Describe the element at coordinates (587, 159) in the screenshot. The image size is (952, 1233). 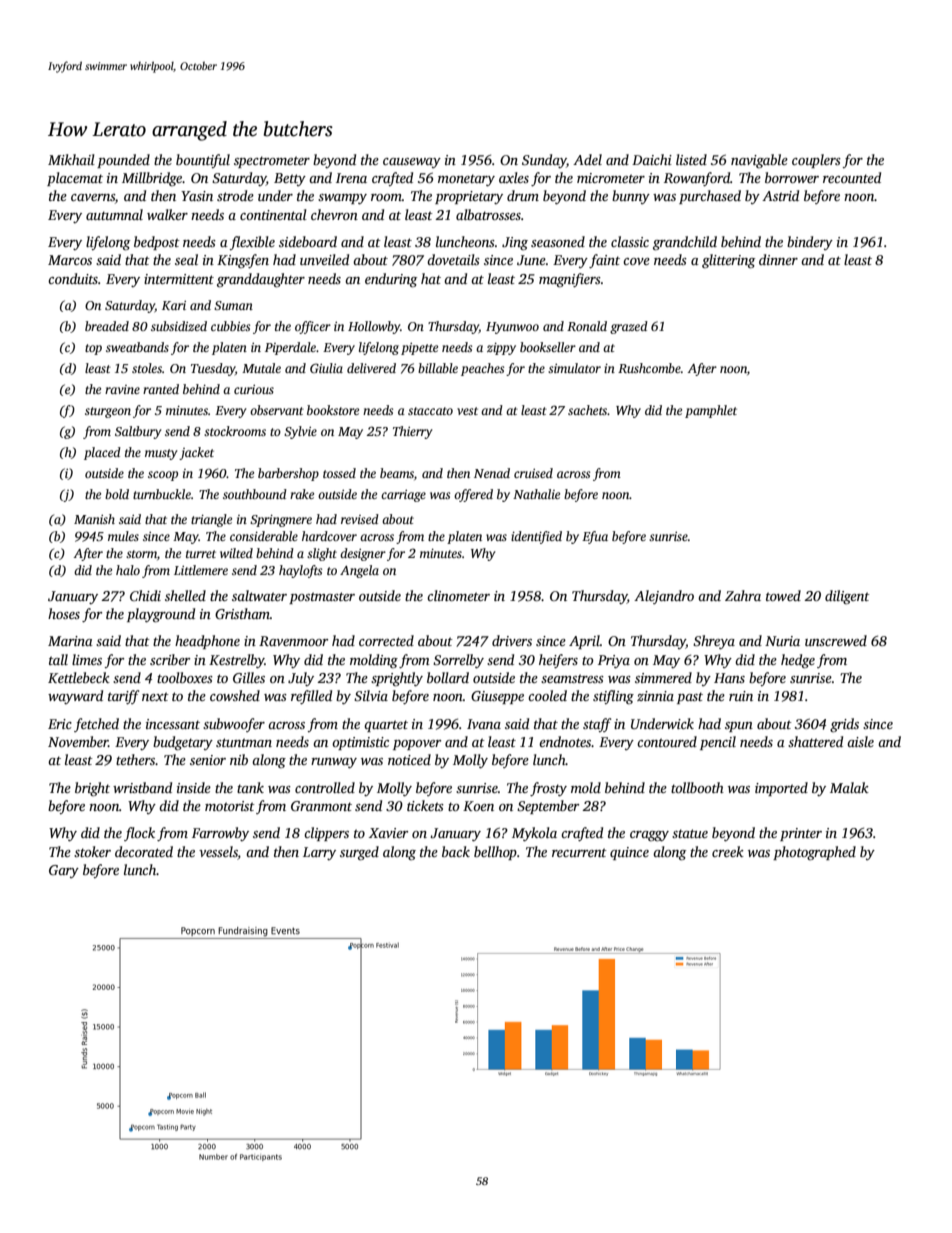
I see `Adel` at that location.
